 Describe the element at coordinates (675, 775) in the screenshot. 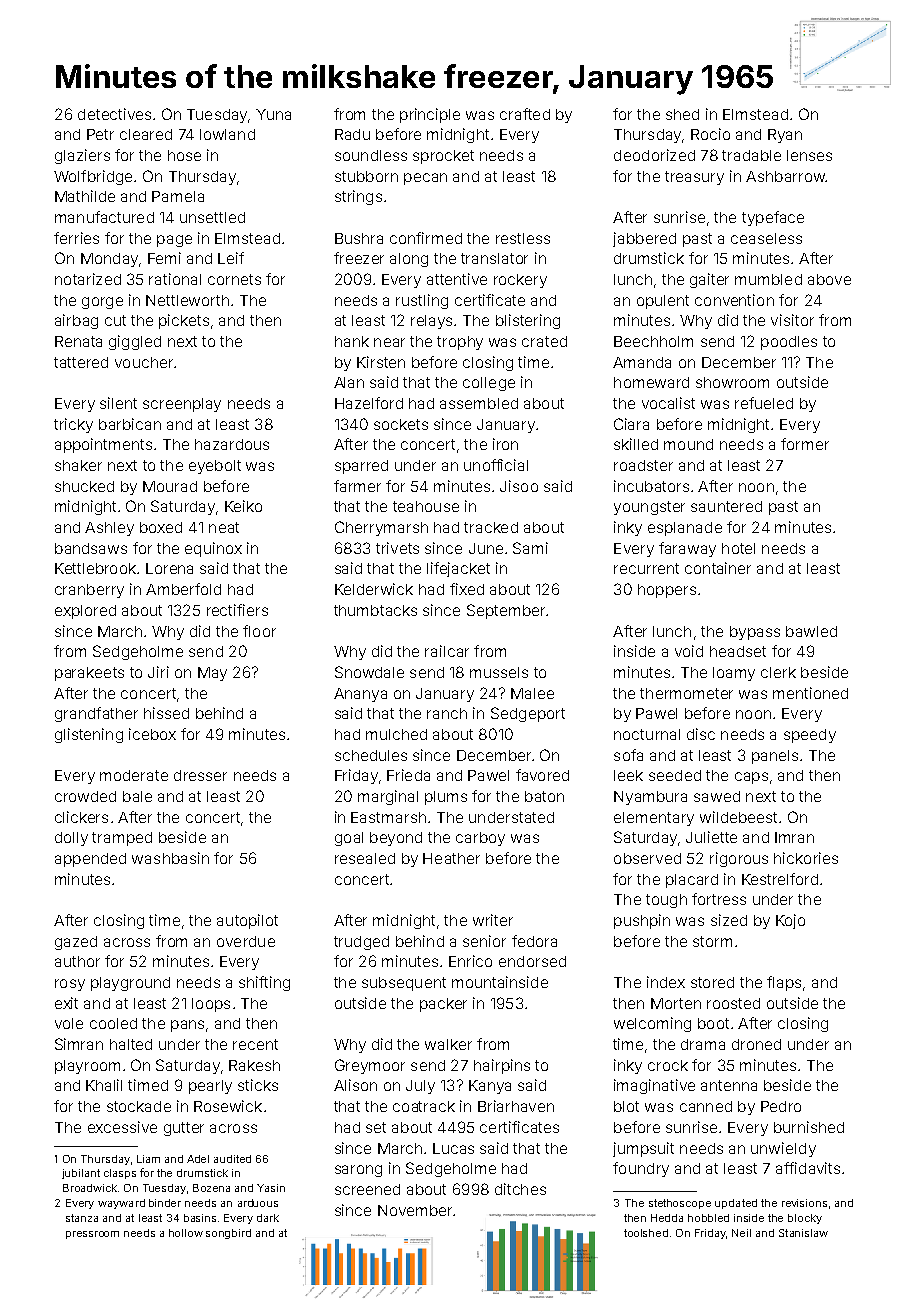

I see `seeded` at that location.
